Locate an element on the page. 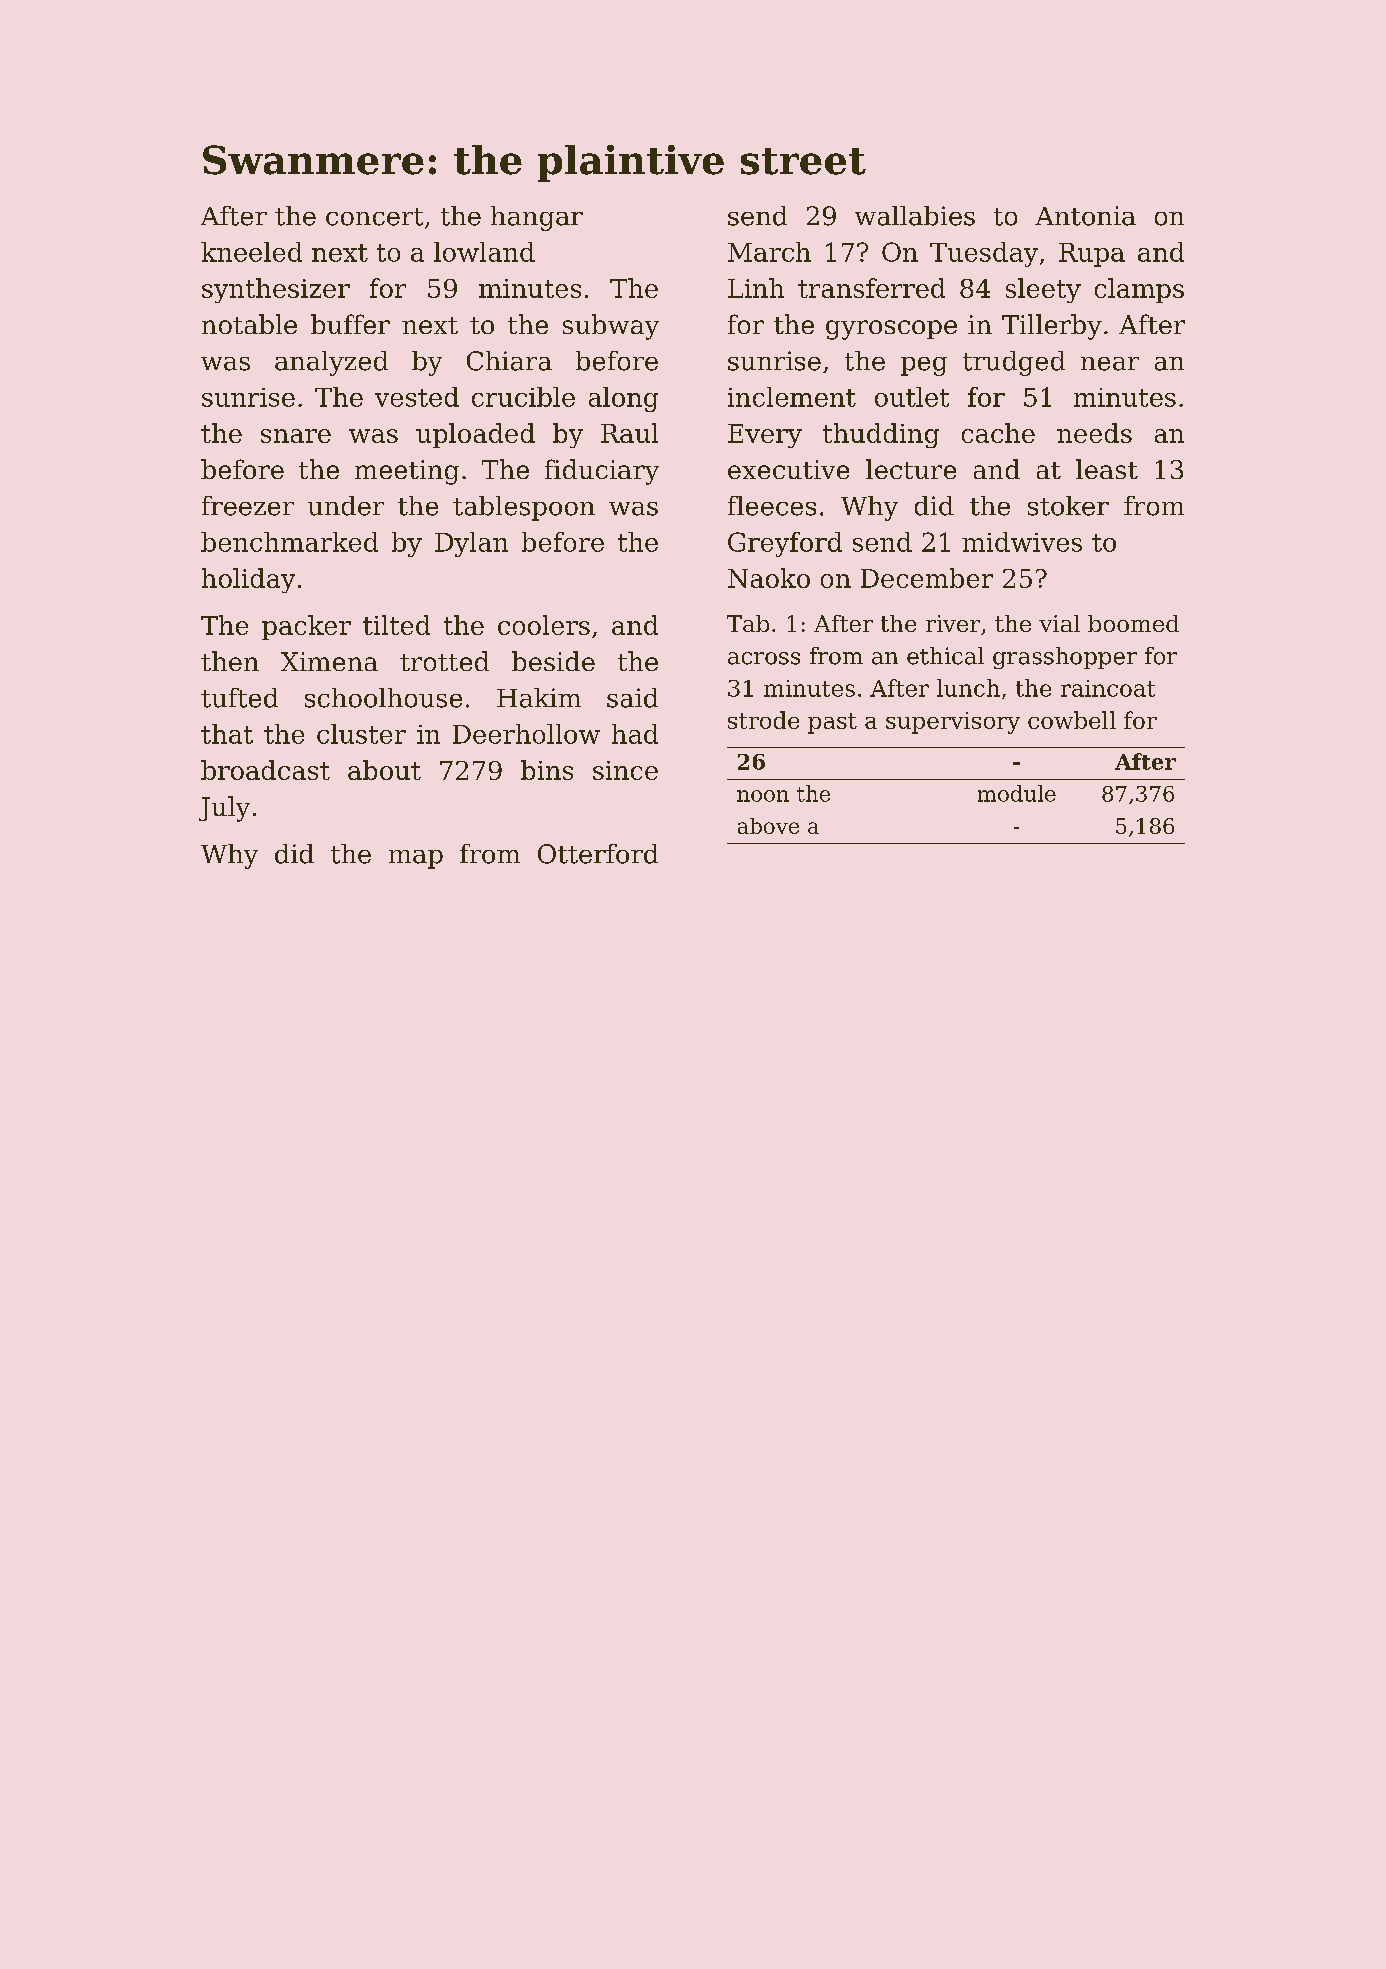 This document has height=1969, width=1386. wallabies is located at coordinates (915, 216).
